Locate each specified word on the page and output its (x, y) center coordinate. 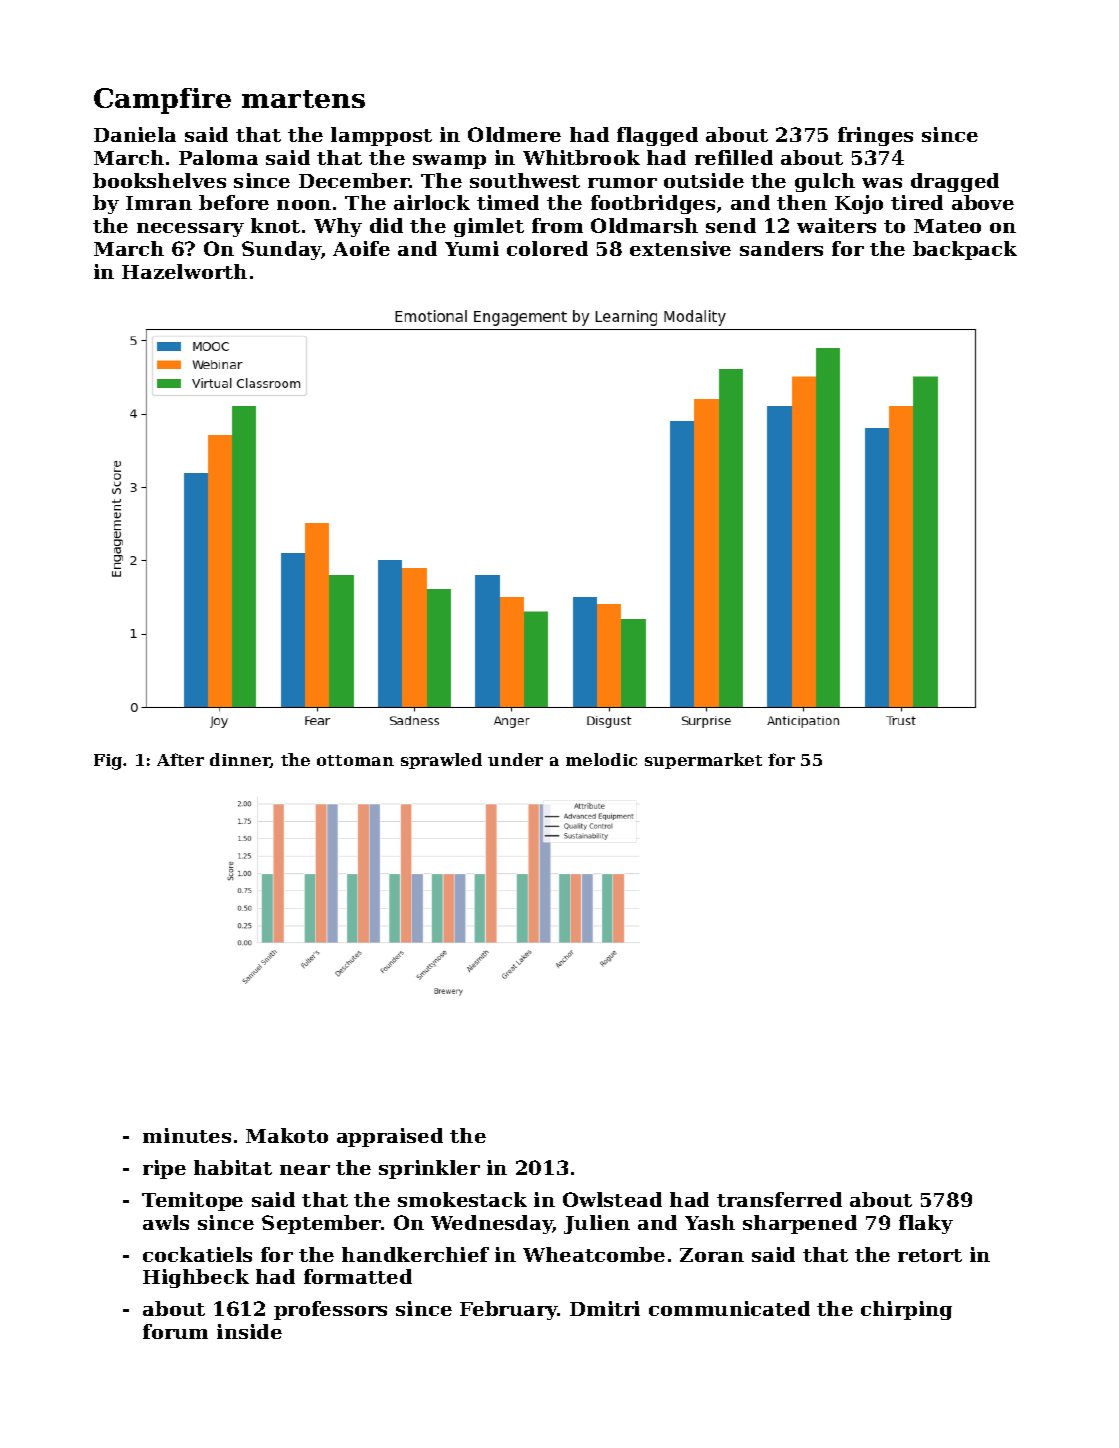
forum (175, 1331)
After (180, 759)
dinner (240, 760)
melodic (601, 759)
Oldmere (514, 134)
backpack (965, 250)
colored (547, 248)
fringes (875, 136)
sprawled (441, 761)
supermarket (703, 761)
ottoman (355, 760)
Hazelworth (184, 271)
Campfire (162, 101)
